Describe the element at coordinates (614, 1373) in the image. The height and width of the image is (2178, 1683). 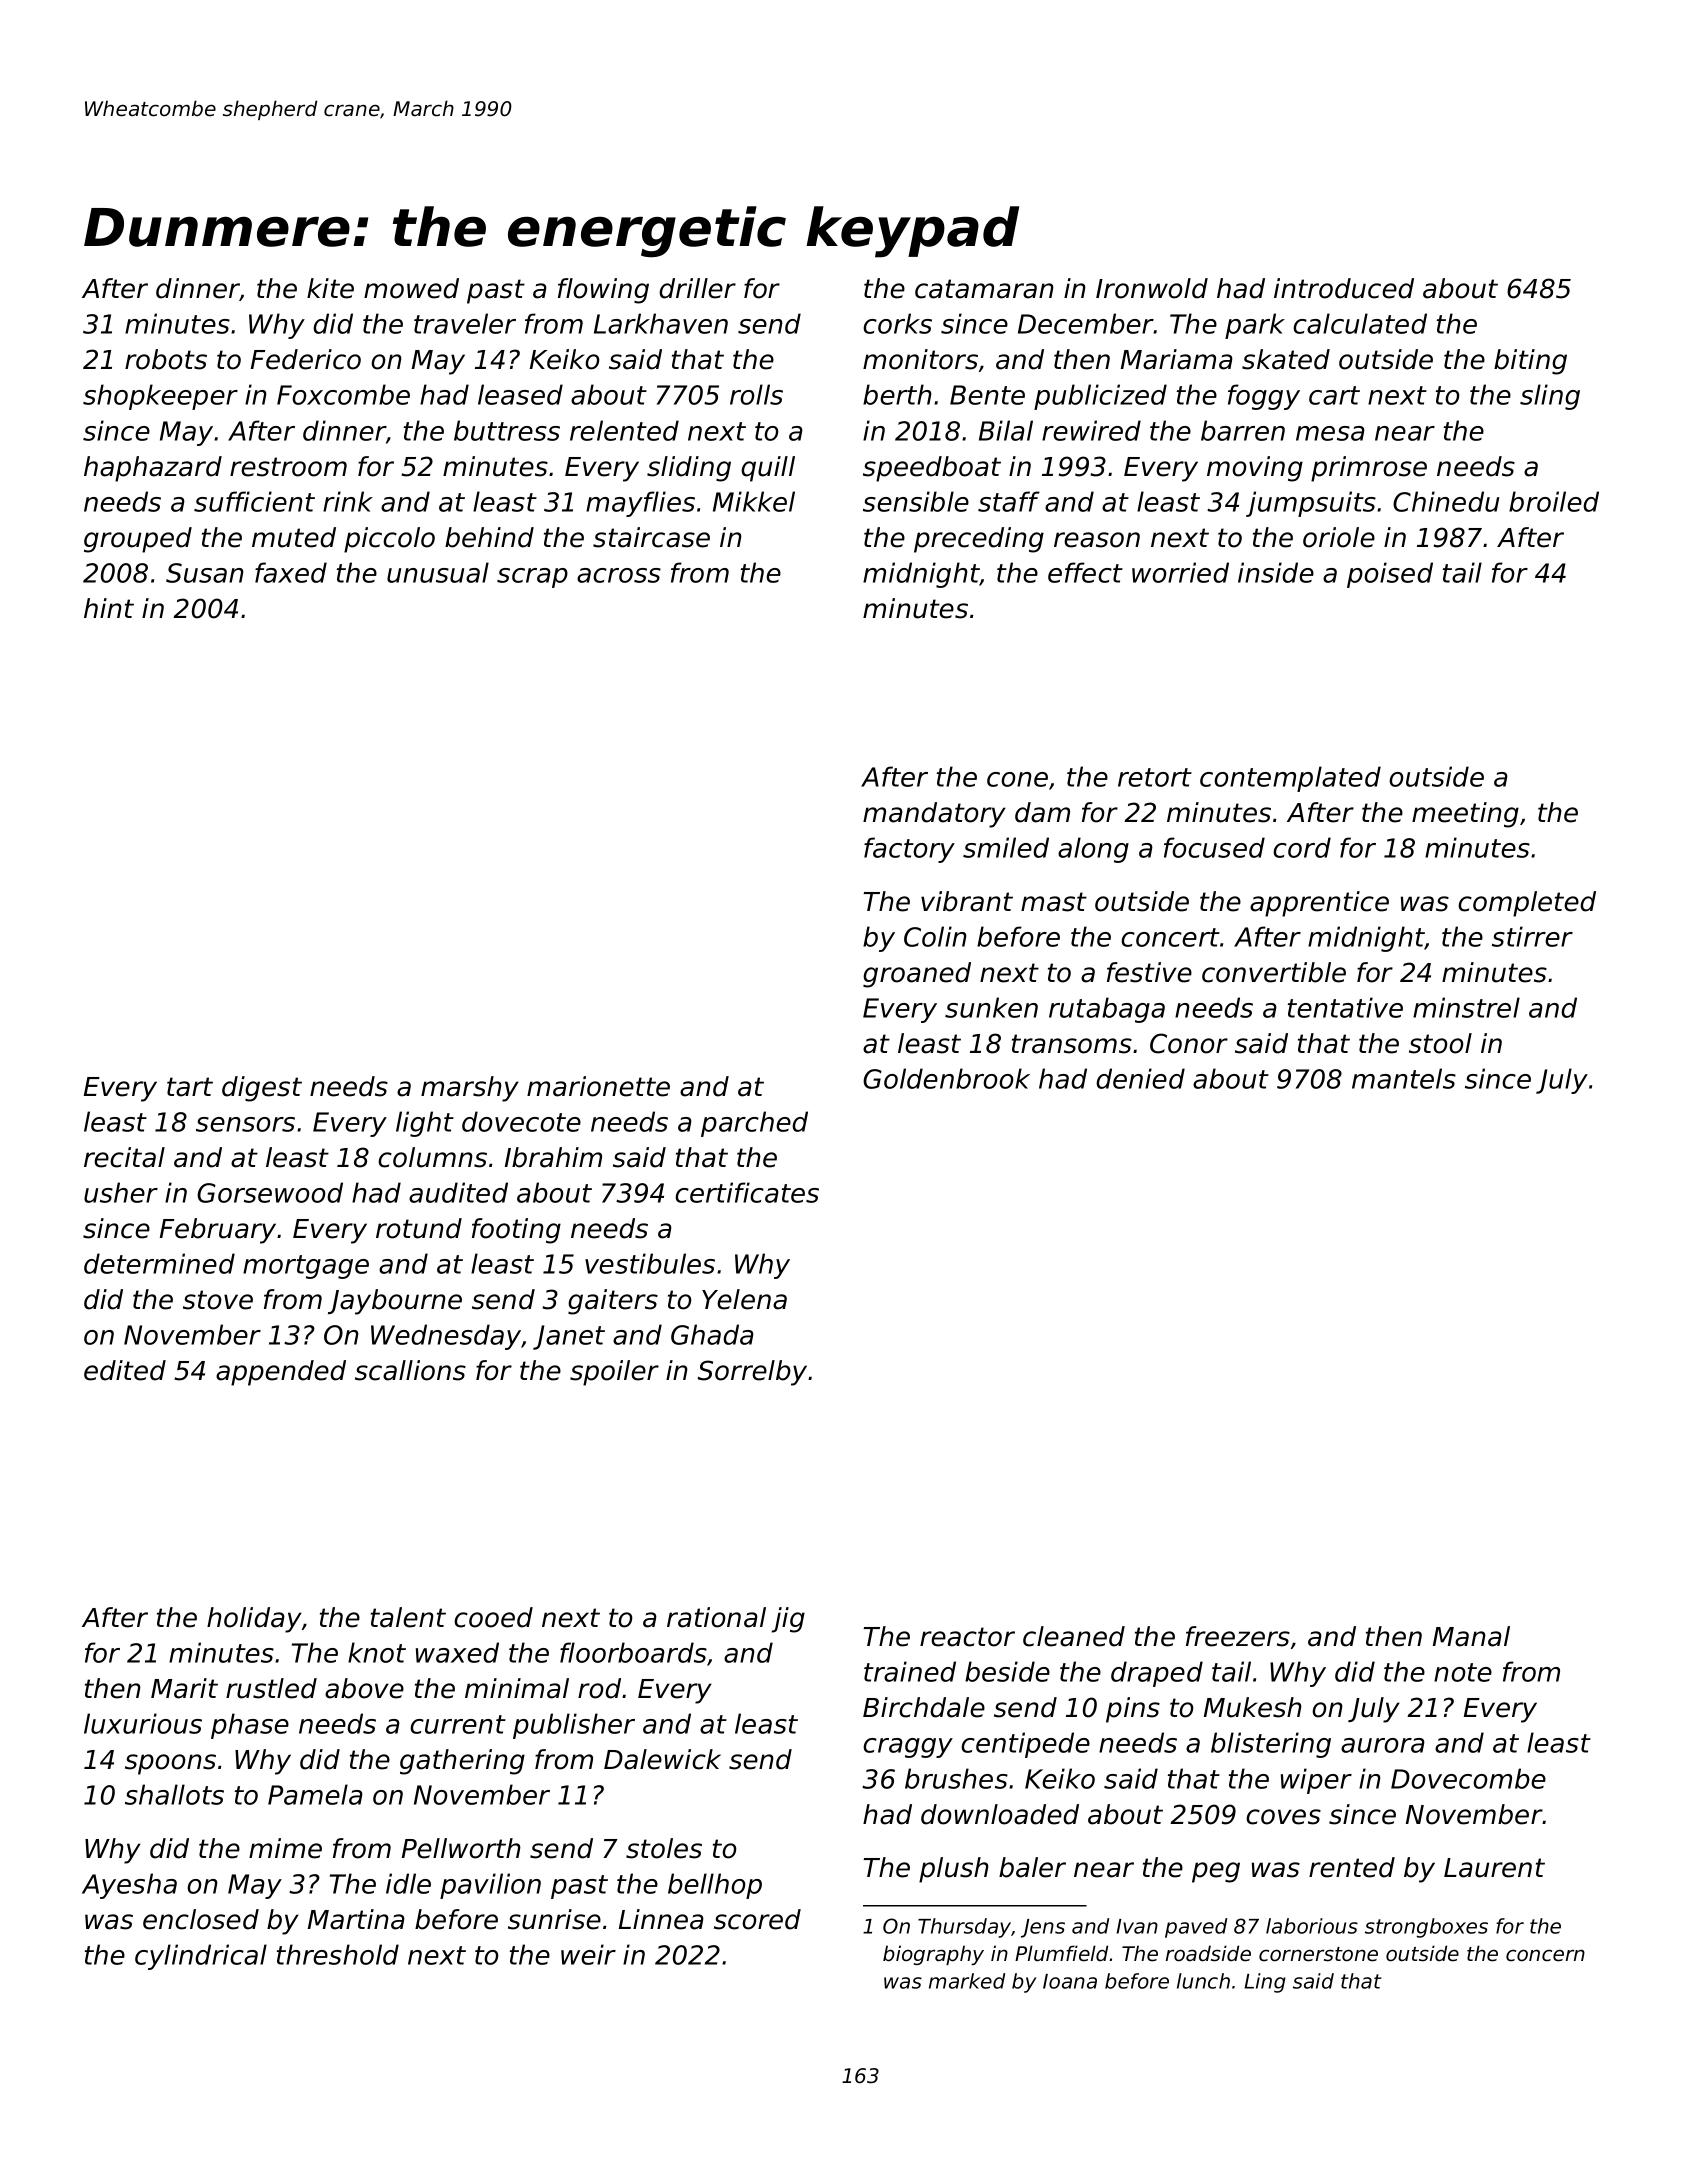
I see `spoiler` at that location.
